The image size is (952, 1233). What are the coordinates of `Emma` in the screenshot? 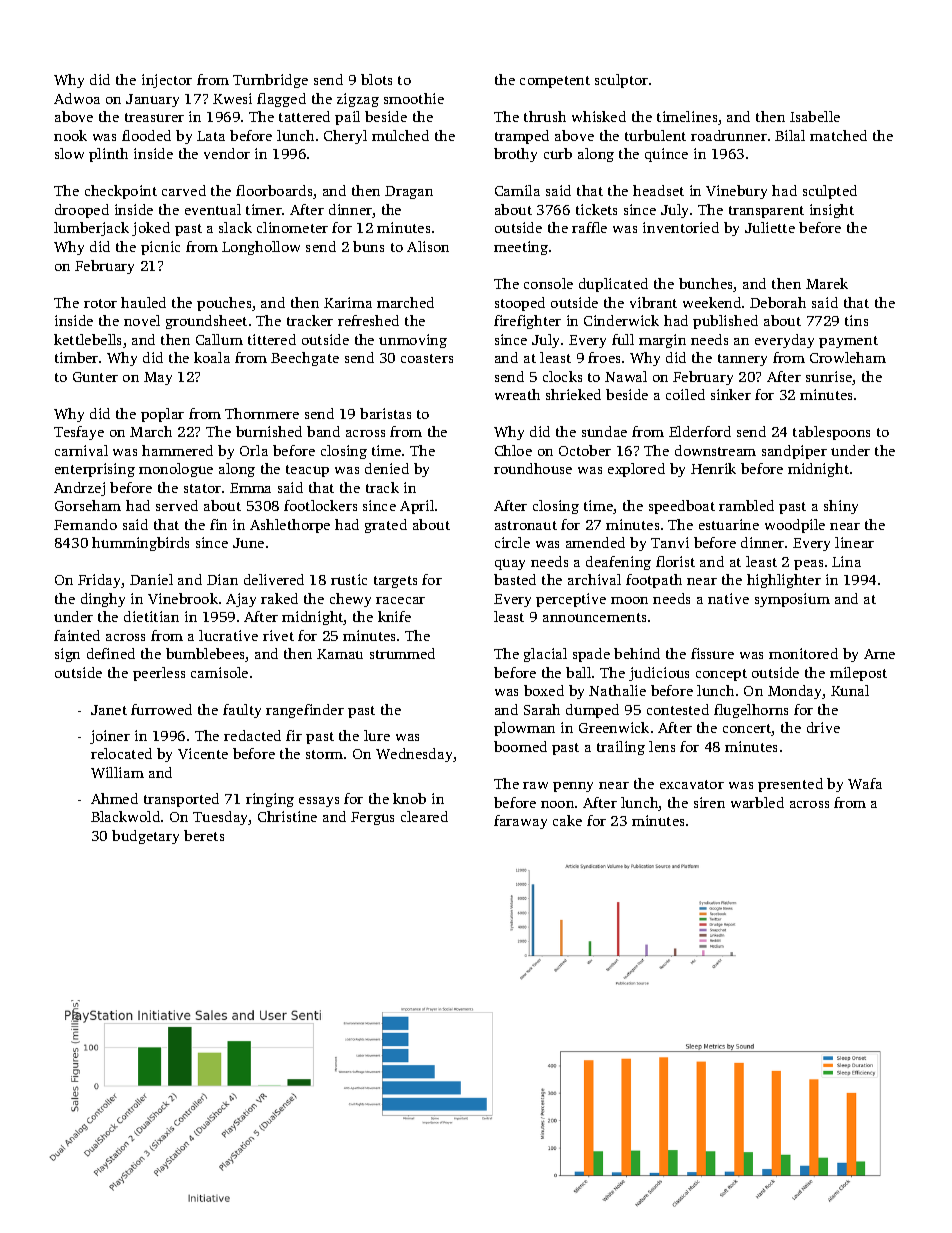 It's located at (250, 488).
